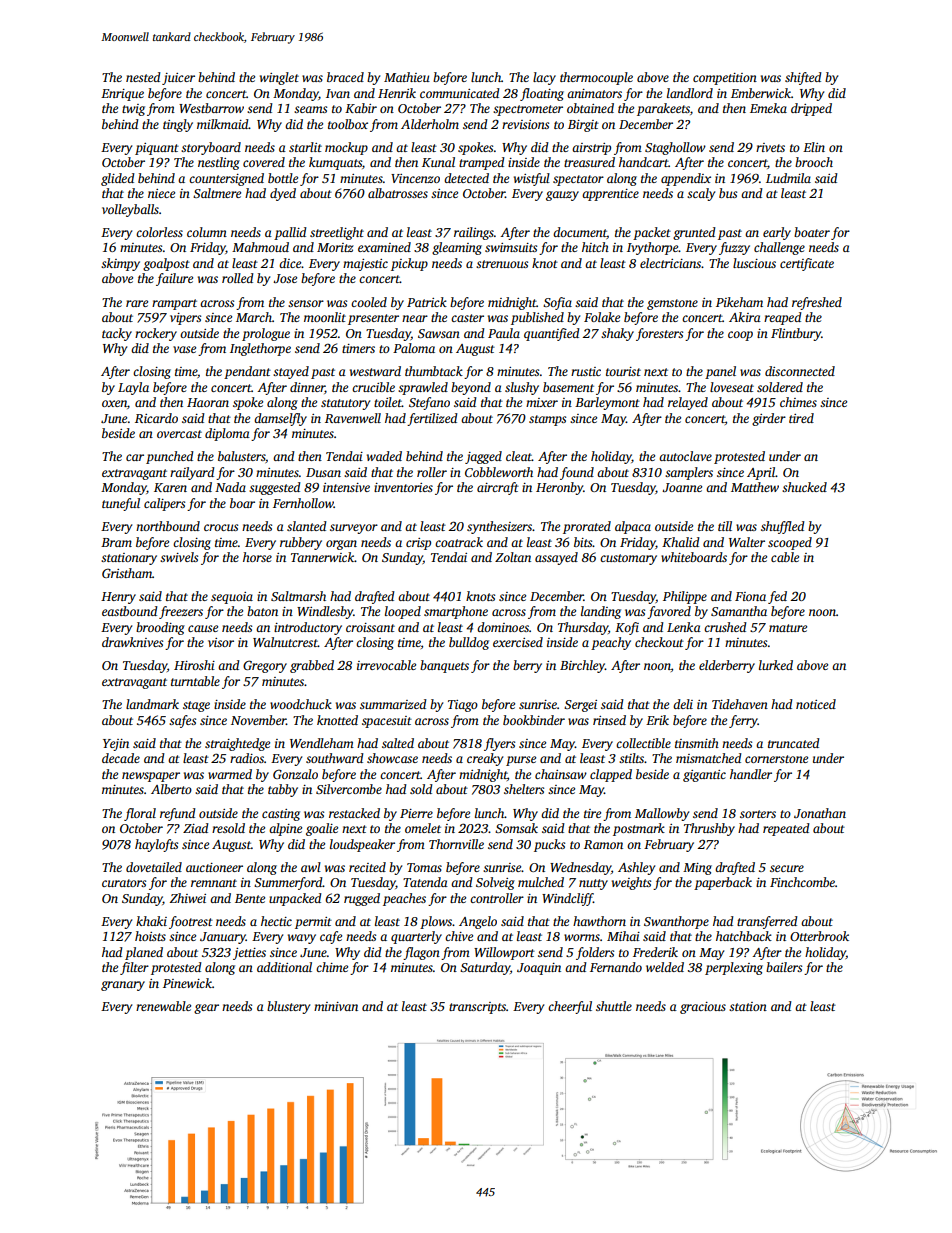 Image resolution: width=952 pixels, height=1233 pixels. I want to click on ferry, so click(743, 721).
